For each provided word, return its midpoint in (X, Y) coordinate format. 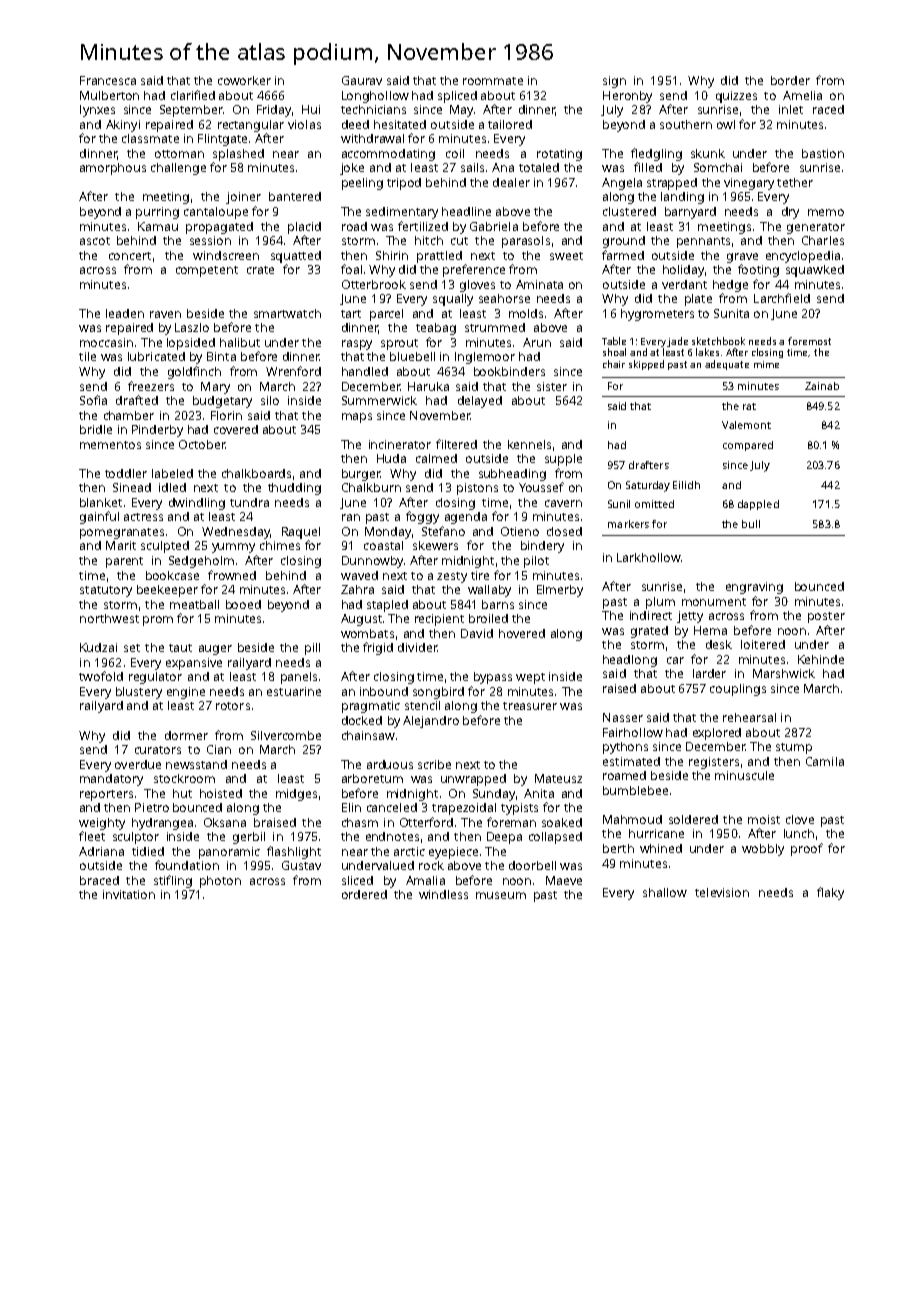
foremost (809, 341)
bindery (542, 547)
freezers (151, 386)
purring (157, 213)
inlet (791, 109)
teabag (436, 329)
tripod (404, 184)
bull (751, 524)
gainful (99, 517)
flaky (830, 893)
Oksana (225, 822)
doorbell (532, 865)
